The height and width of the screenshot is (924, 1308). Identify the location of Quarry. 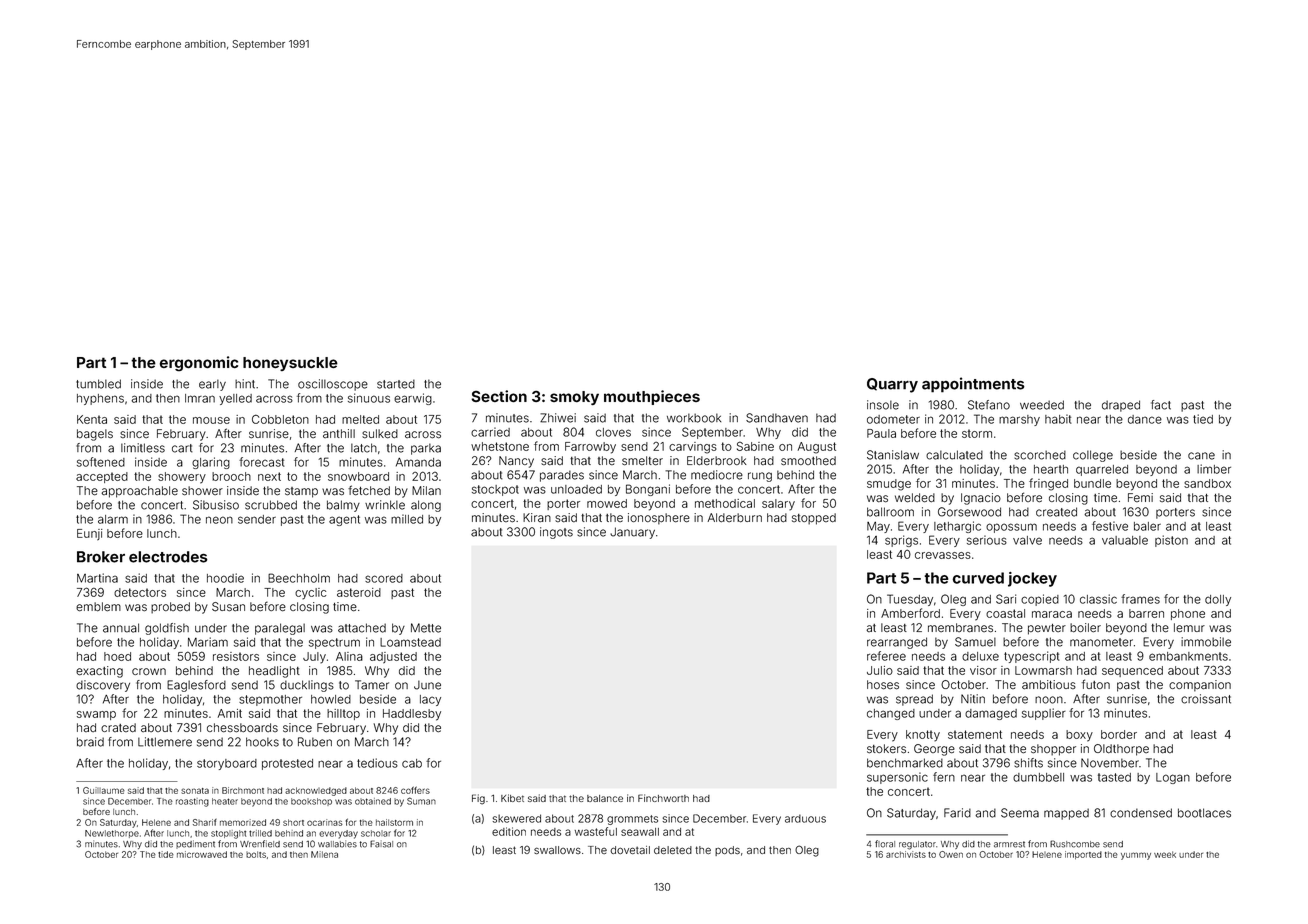
(892, 385).
